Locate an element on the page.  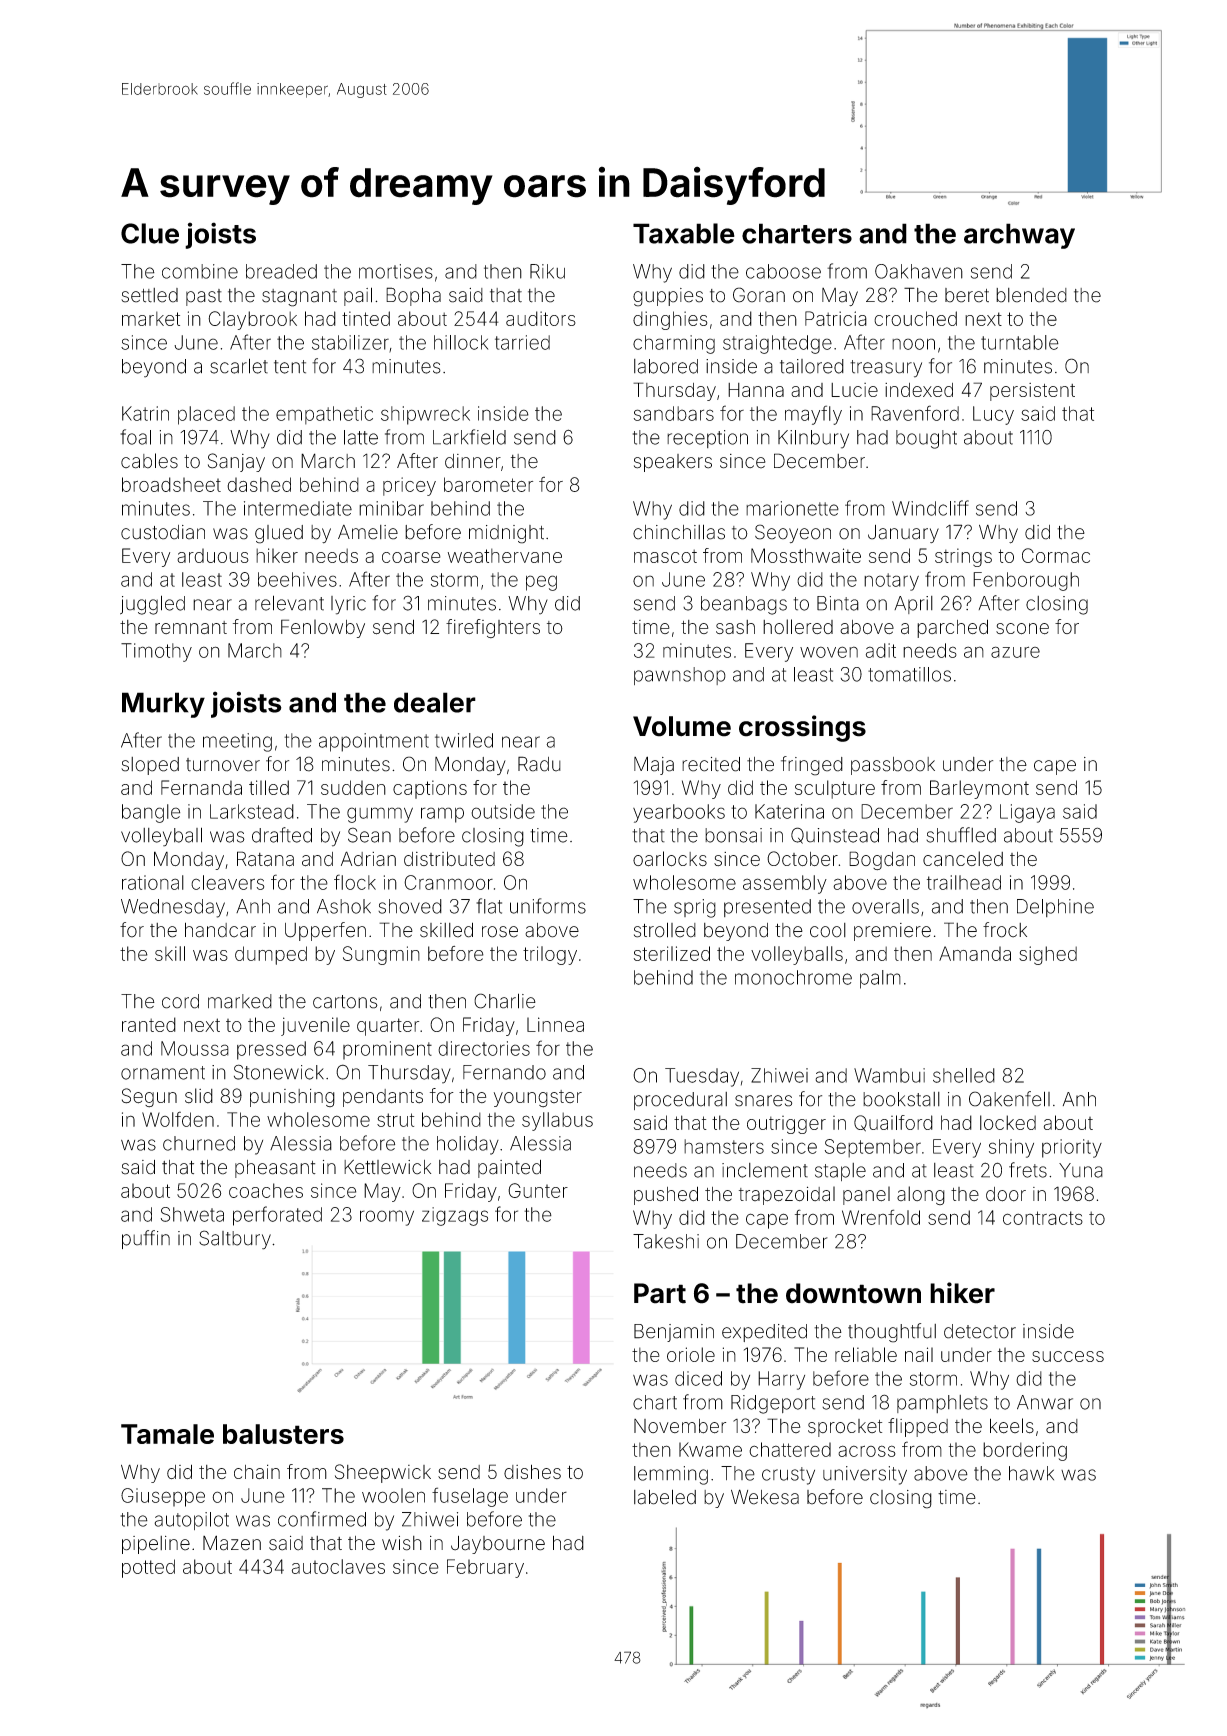
bangle is located at coordinates (151, 813).
